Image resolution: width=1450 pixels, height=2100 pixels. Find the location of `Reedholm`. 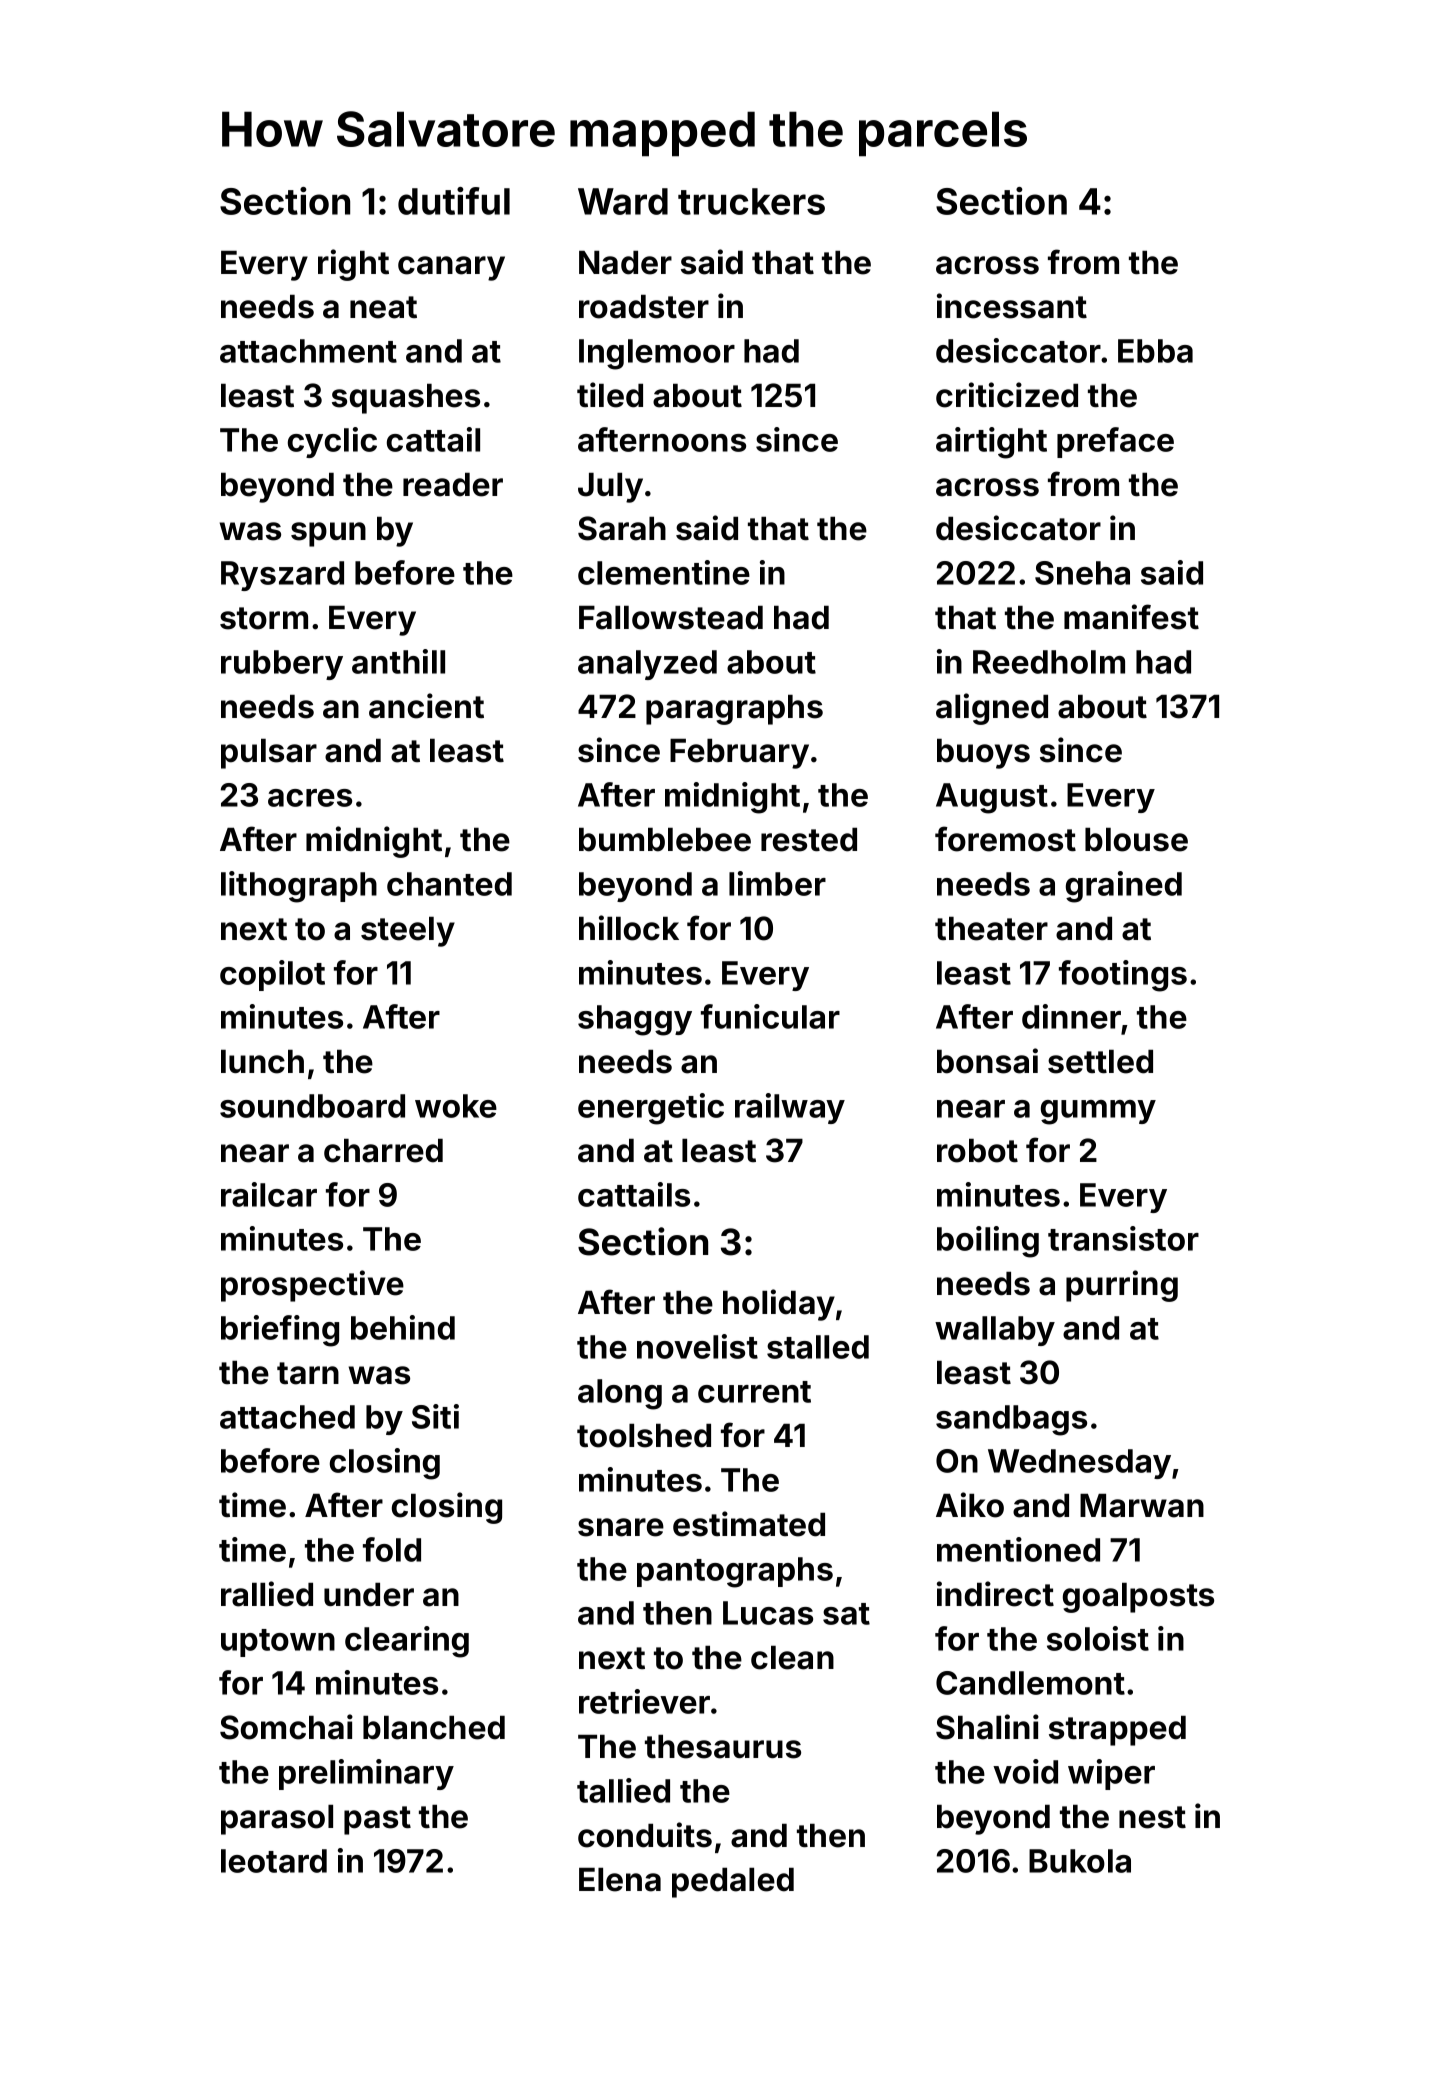

Reedholm is located at coordinates (1049, 662).
